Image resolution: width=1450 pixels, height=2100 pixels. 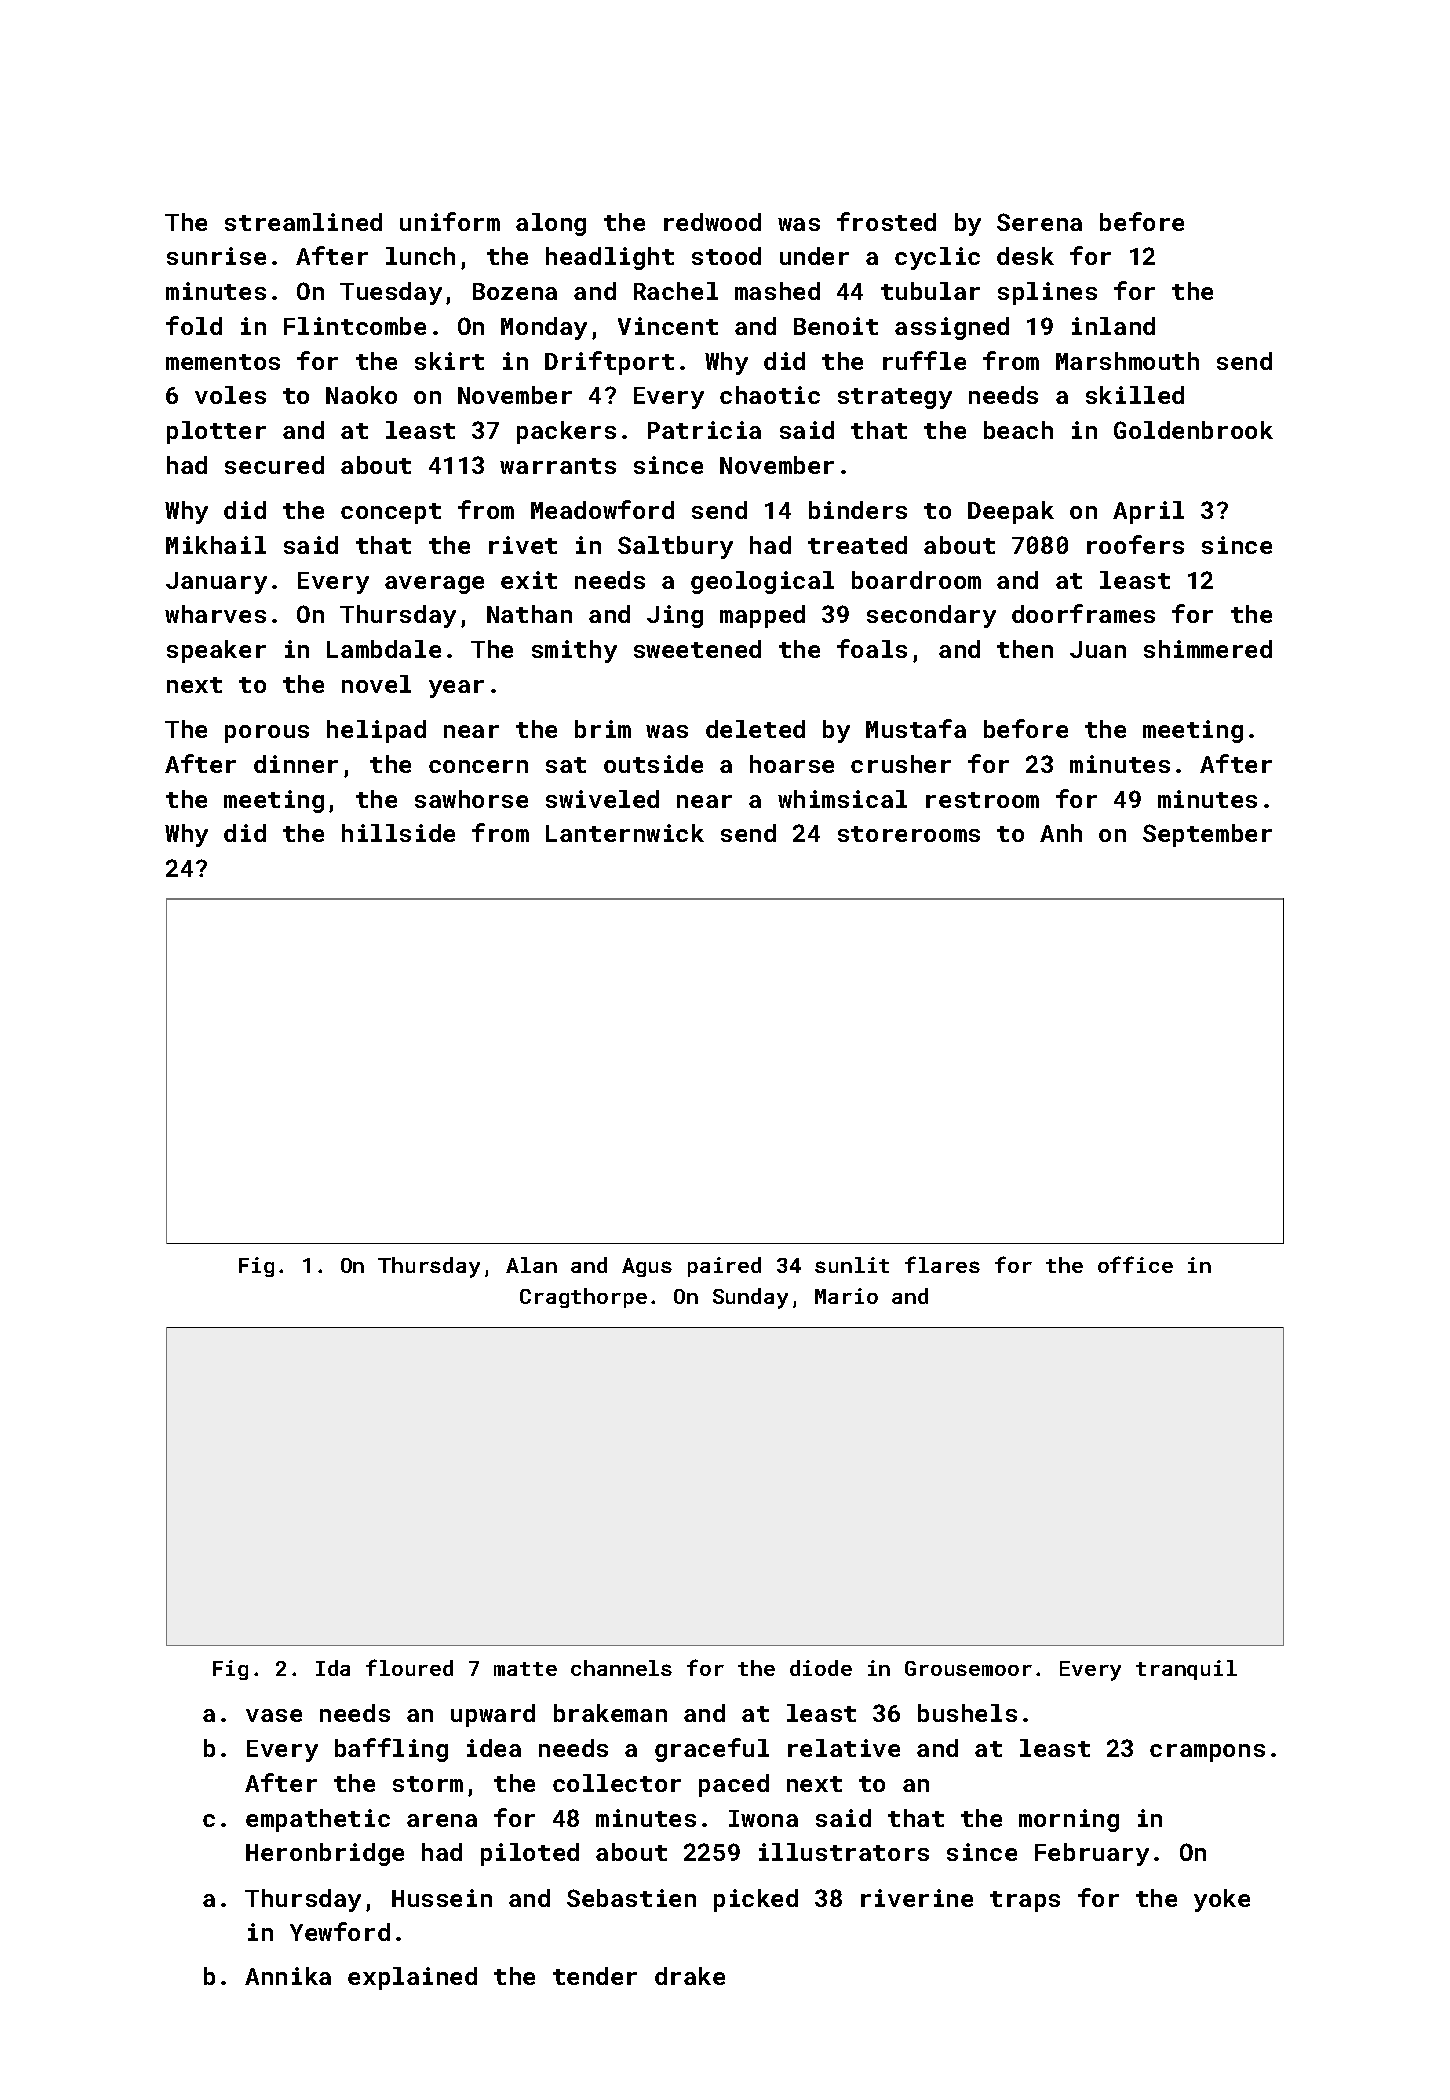 I want to click on brakeman, so click(x=610, y=1713).
